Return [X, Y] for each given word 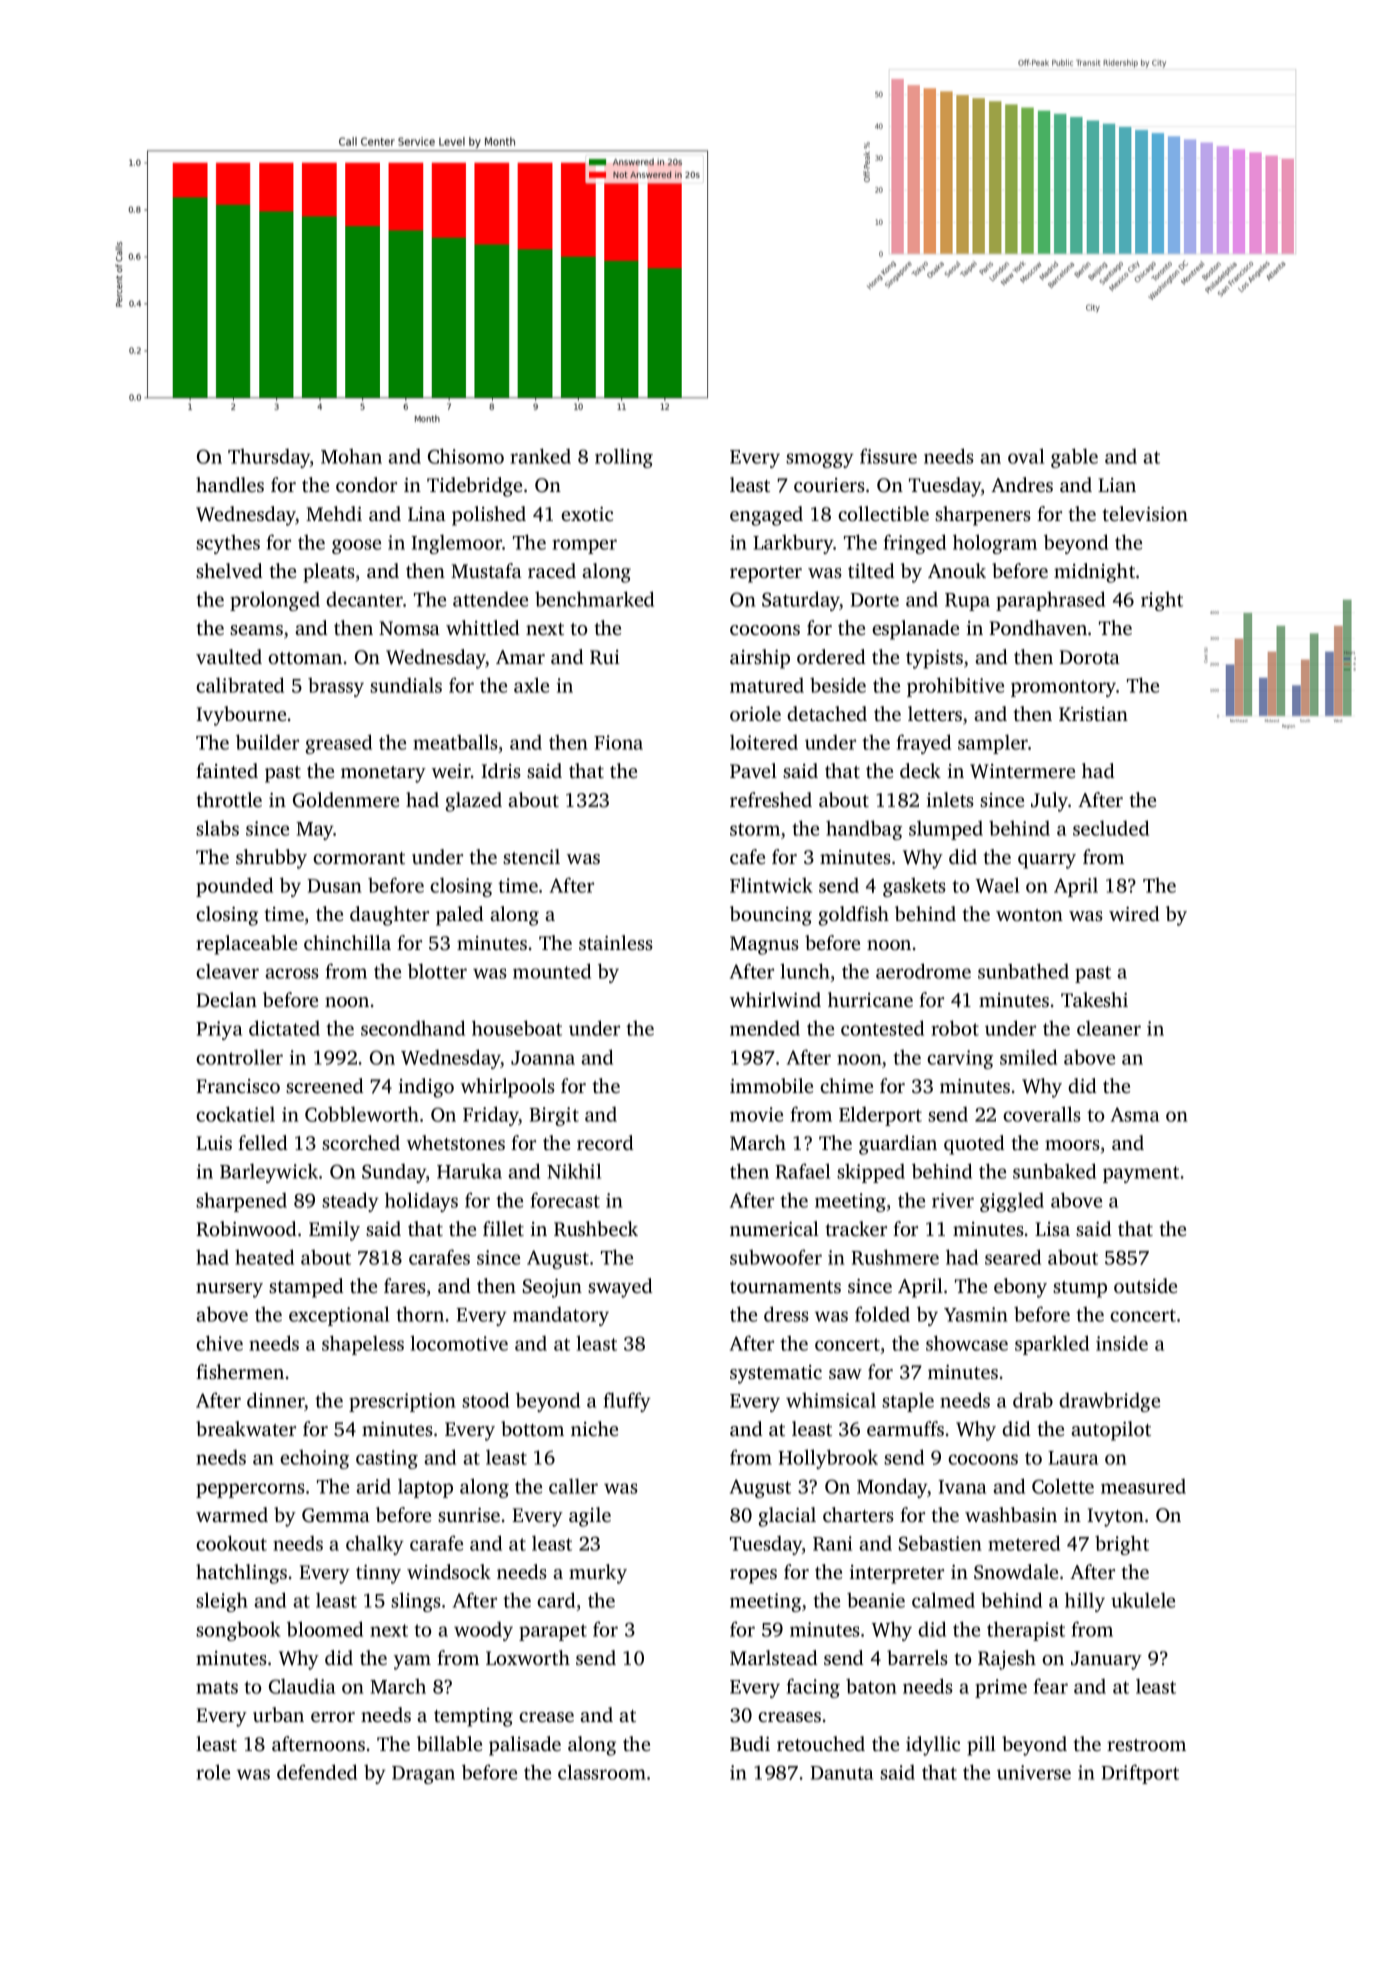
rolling [624, 458]
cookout [231, 1543]
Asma [1135, 1114]
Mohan [351, 456]
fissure [888, 456]
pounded [234, 887]
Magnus [764, 945]
